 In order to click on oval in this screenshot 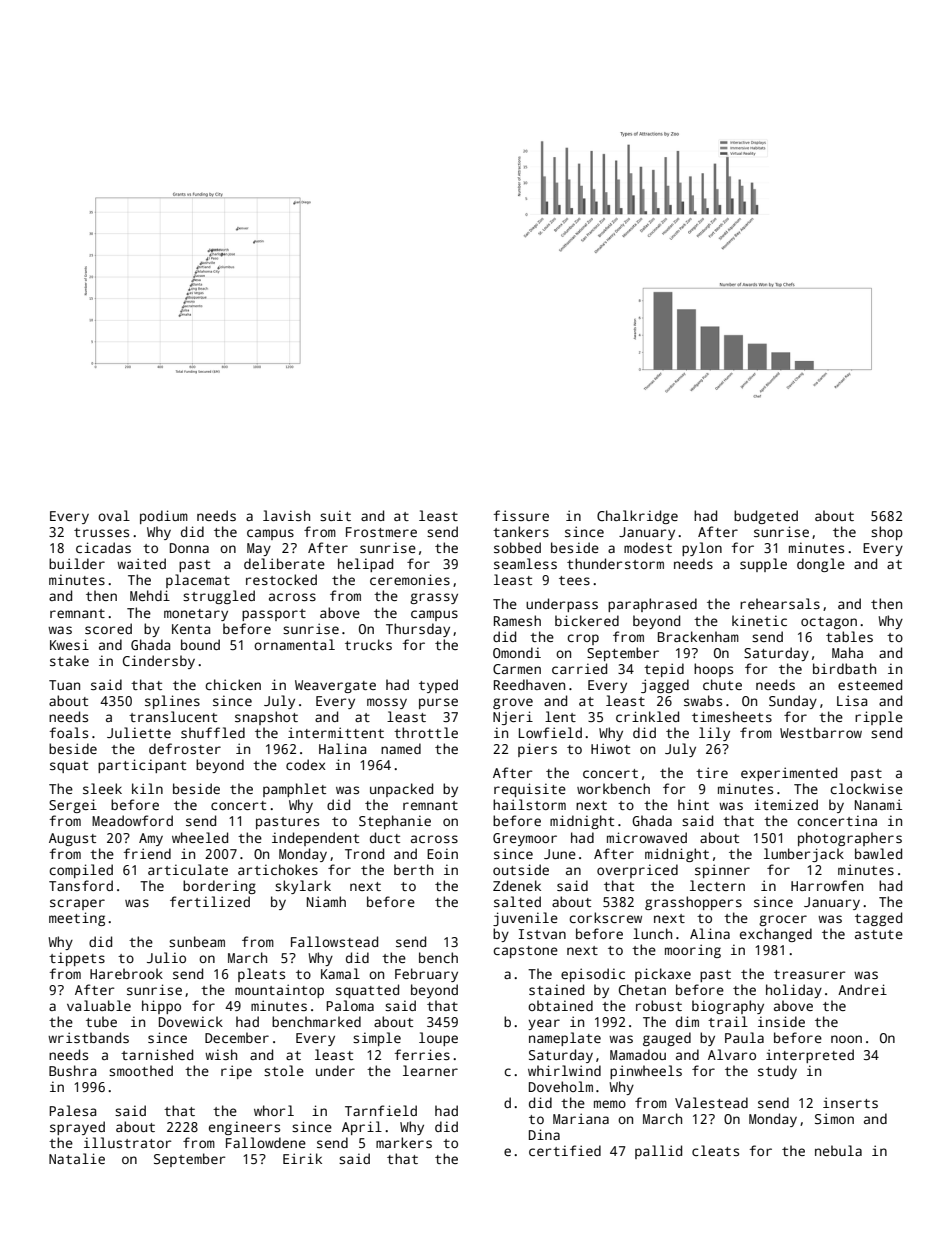, I will do `click(114, 515)`.
